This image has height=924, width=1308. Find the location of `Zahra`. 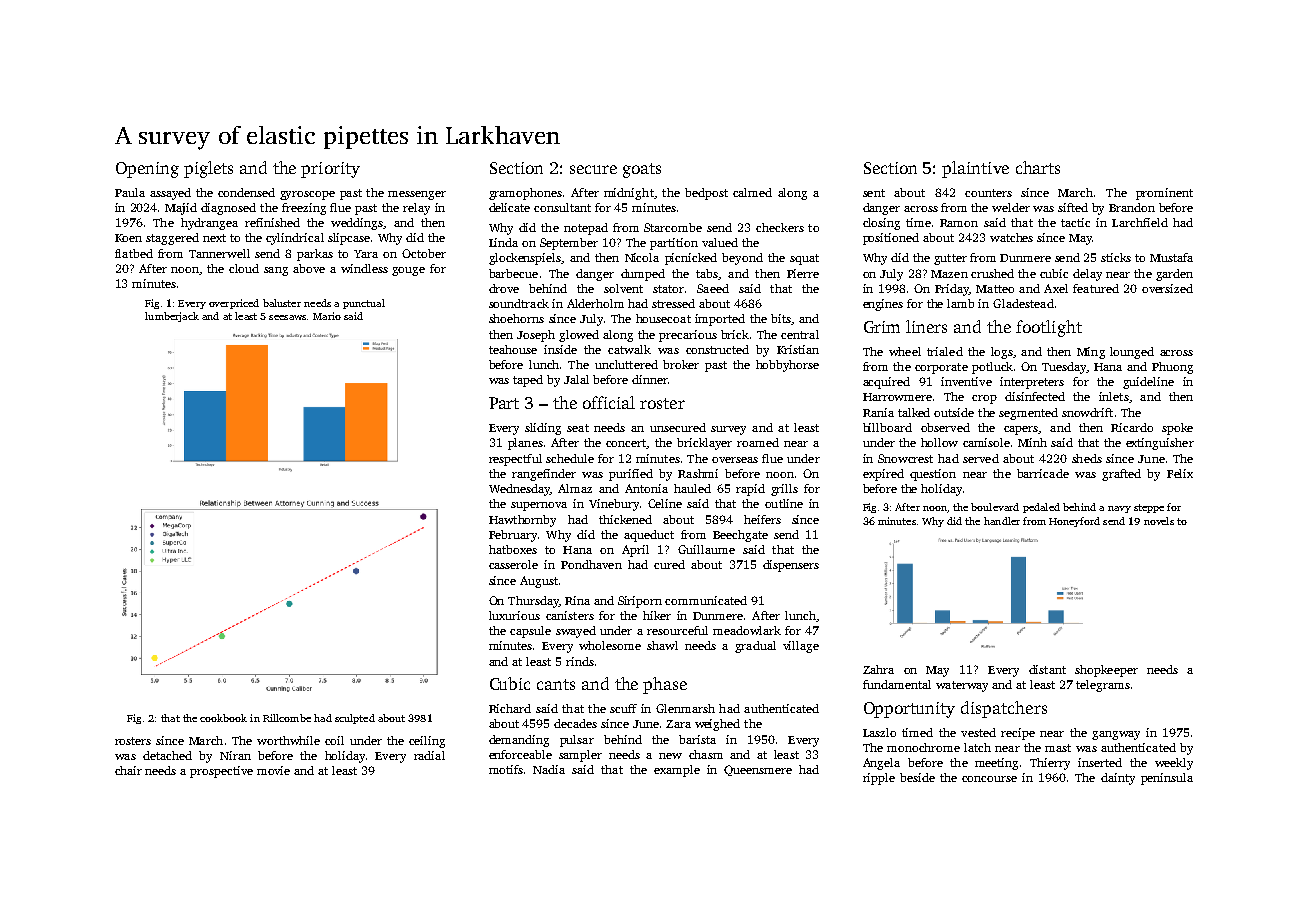

Zahra is located at coordinates (878, 669).
